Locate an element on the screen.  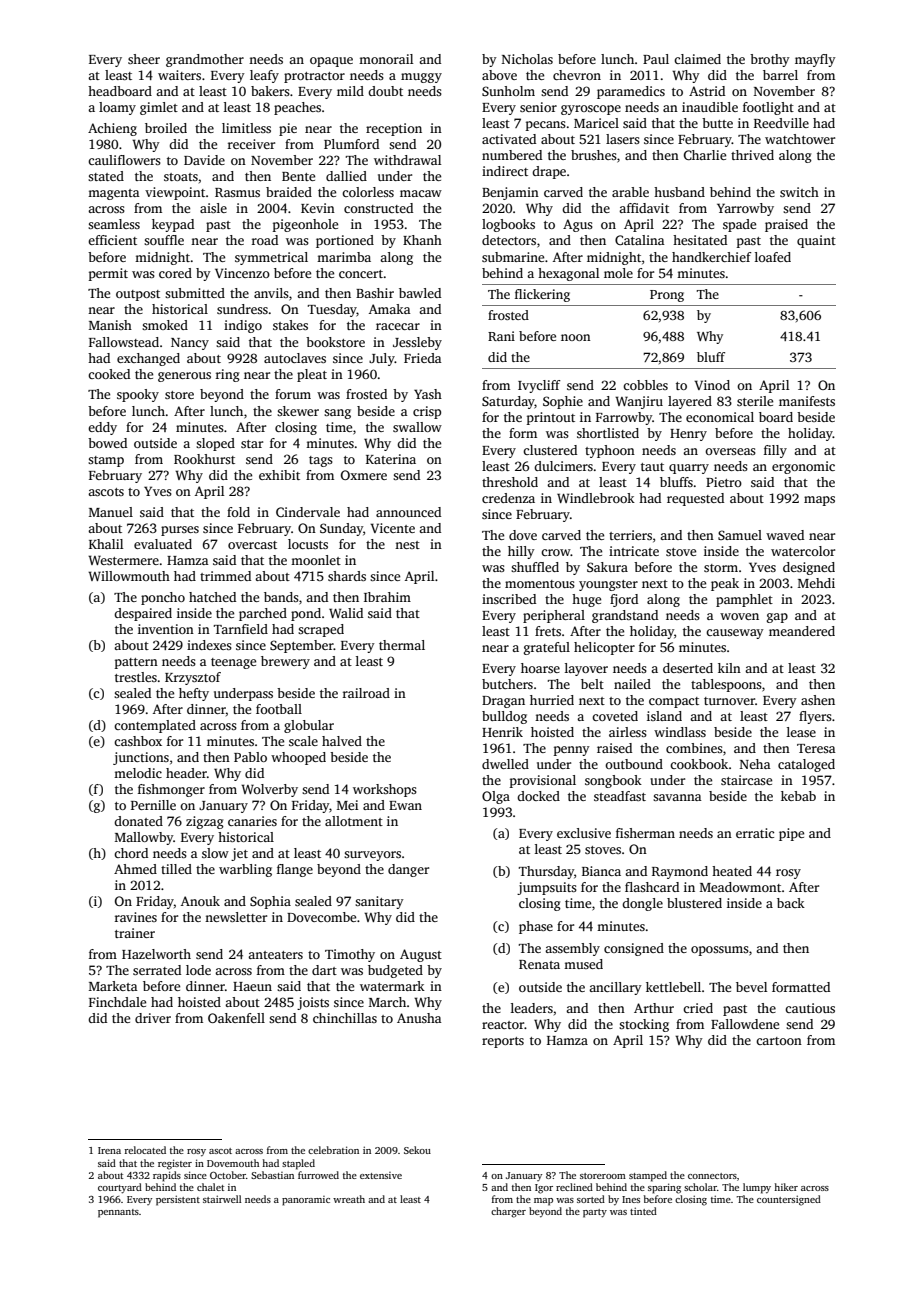
halved is located at coordinates (342, 741).
